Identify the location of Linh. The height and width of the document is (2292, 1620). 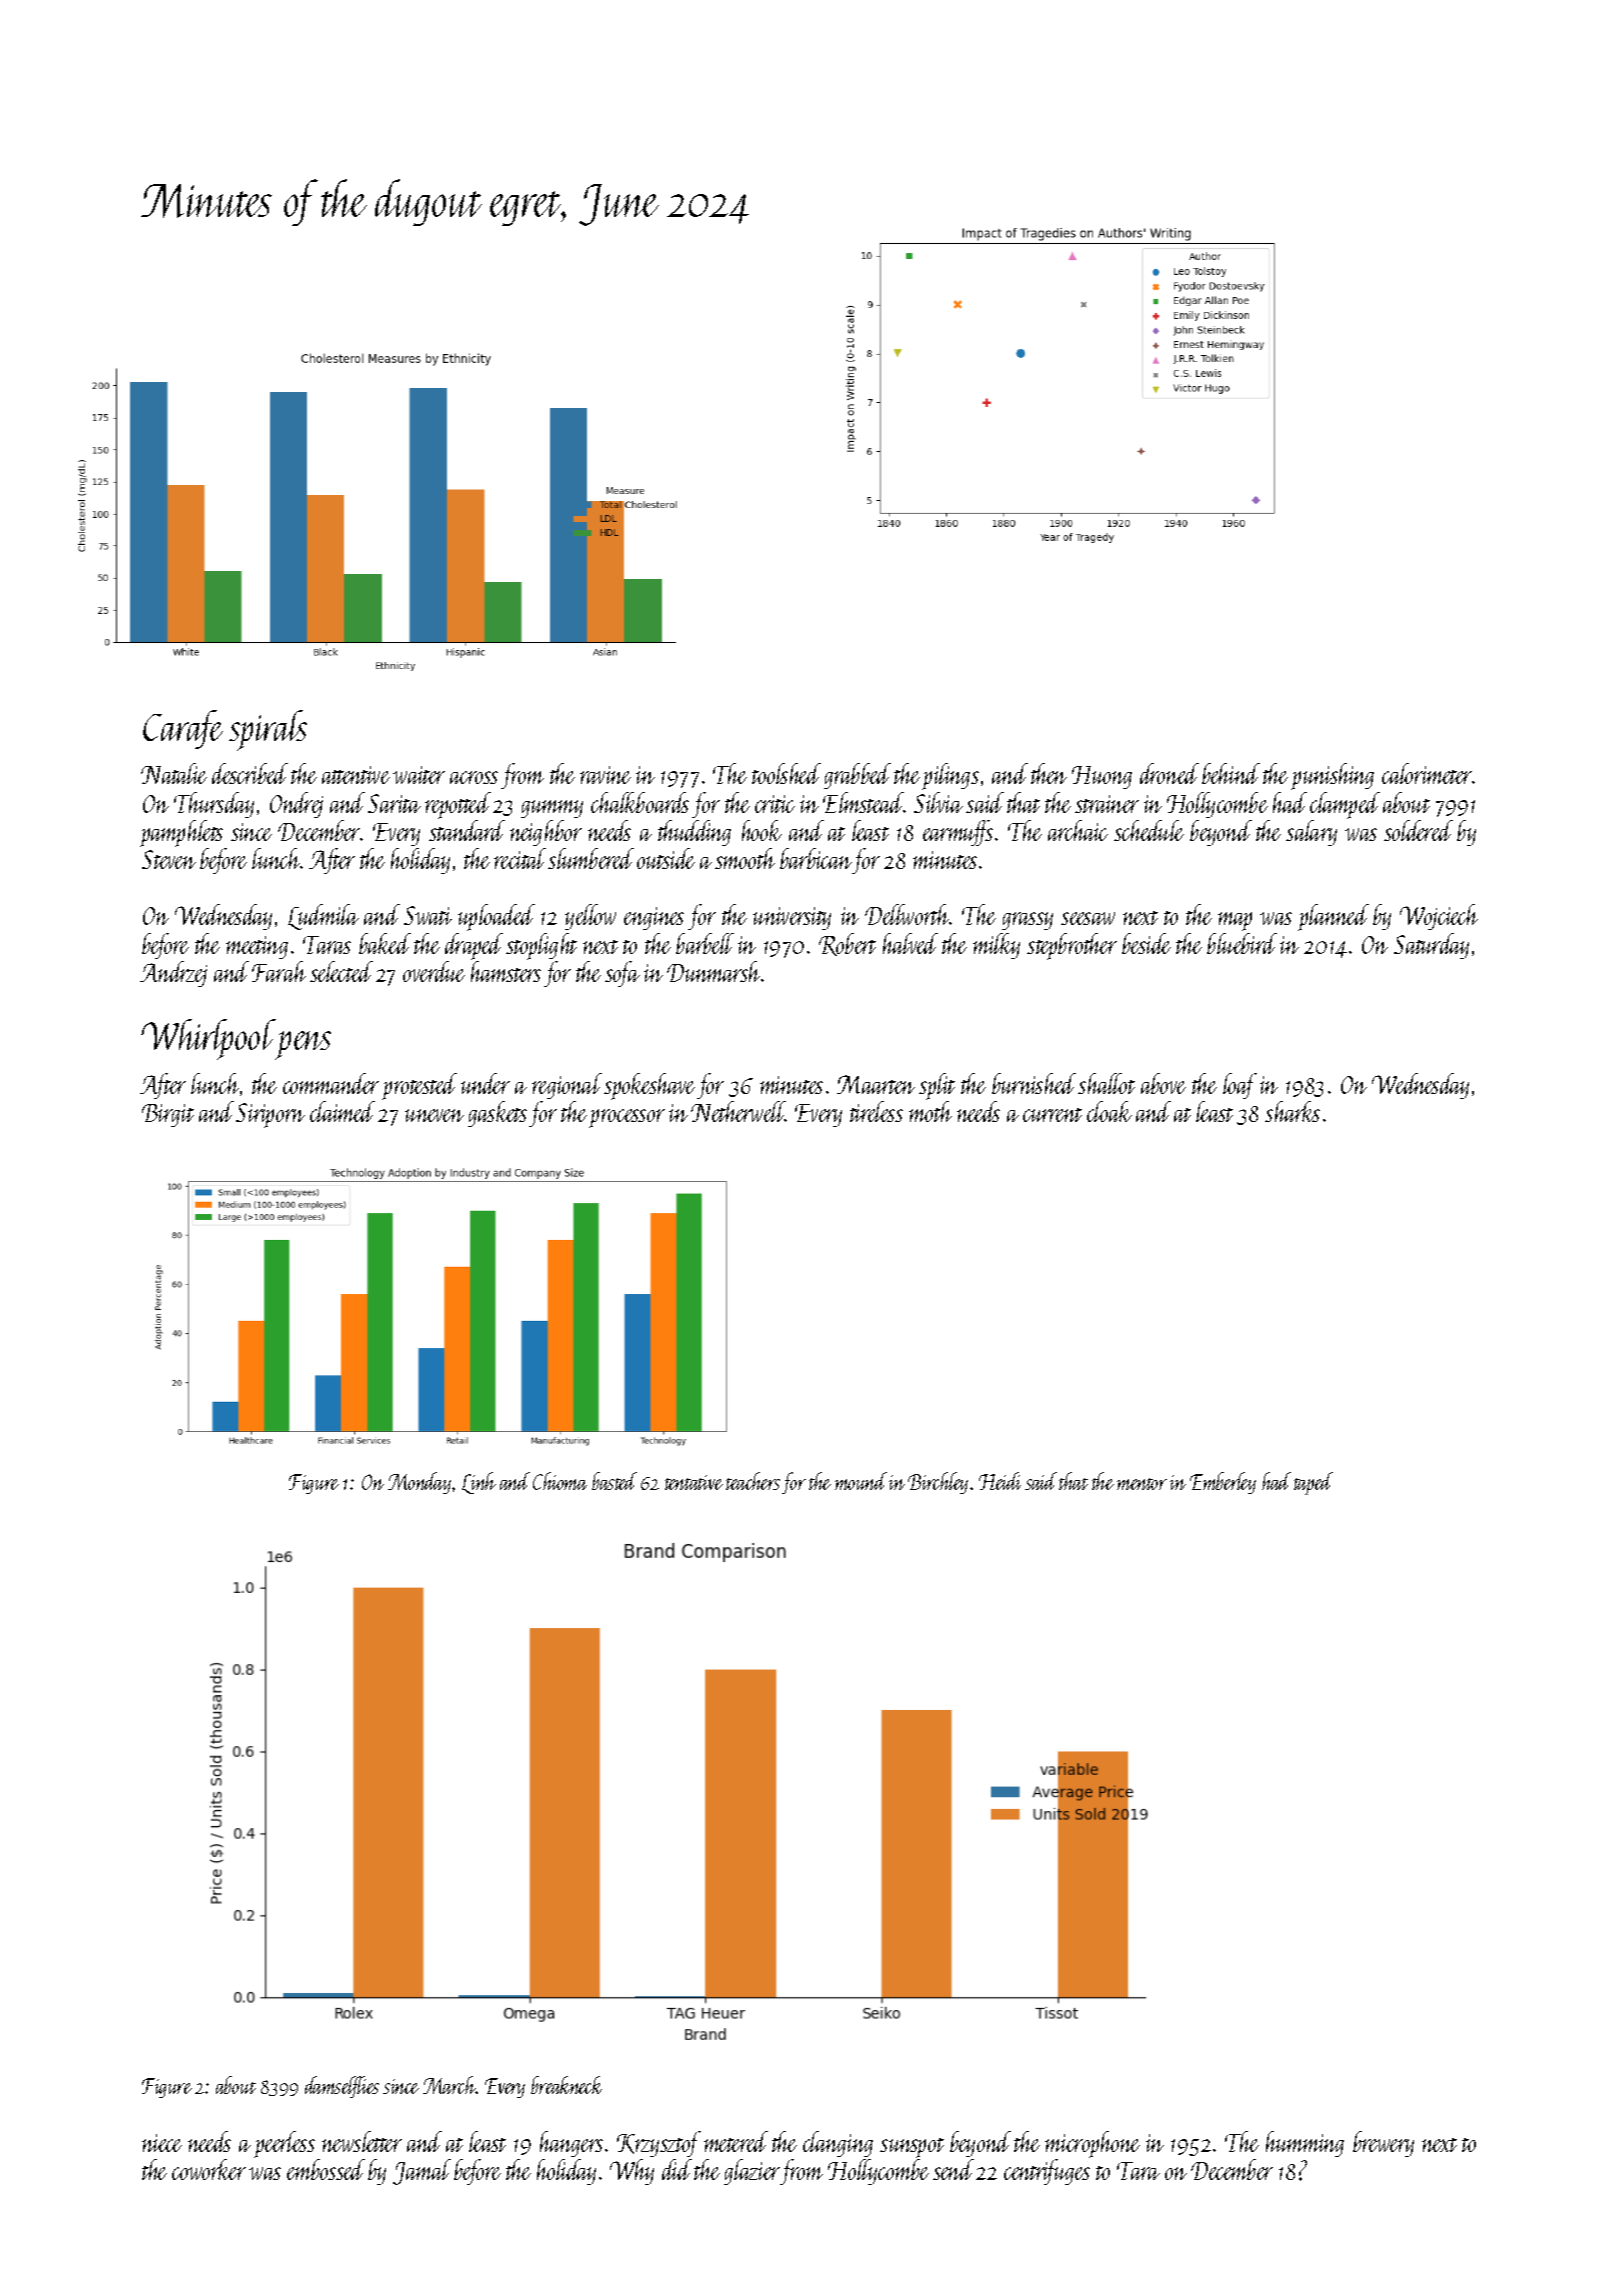
(479, 1483).
